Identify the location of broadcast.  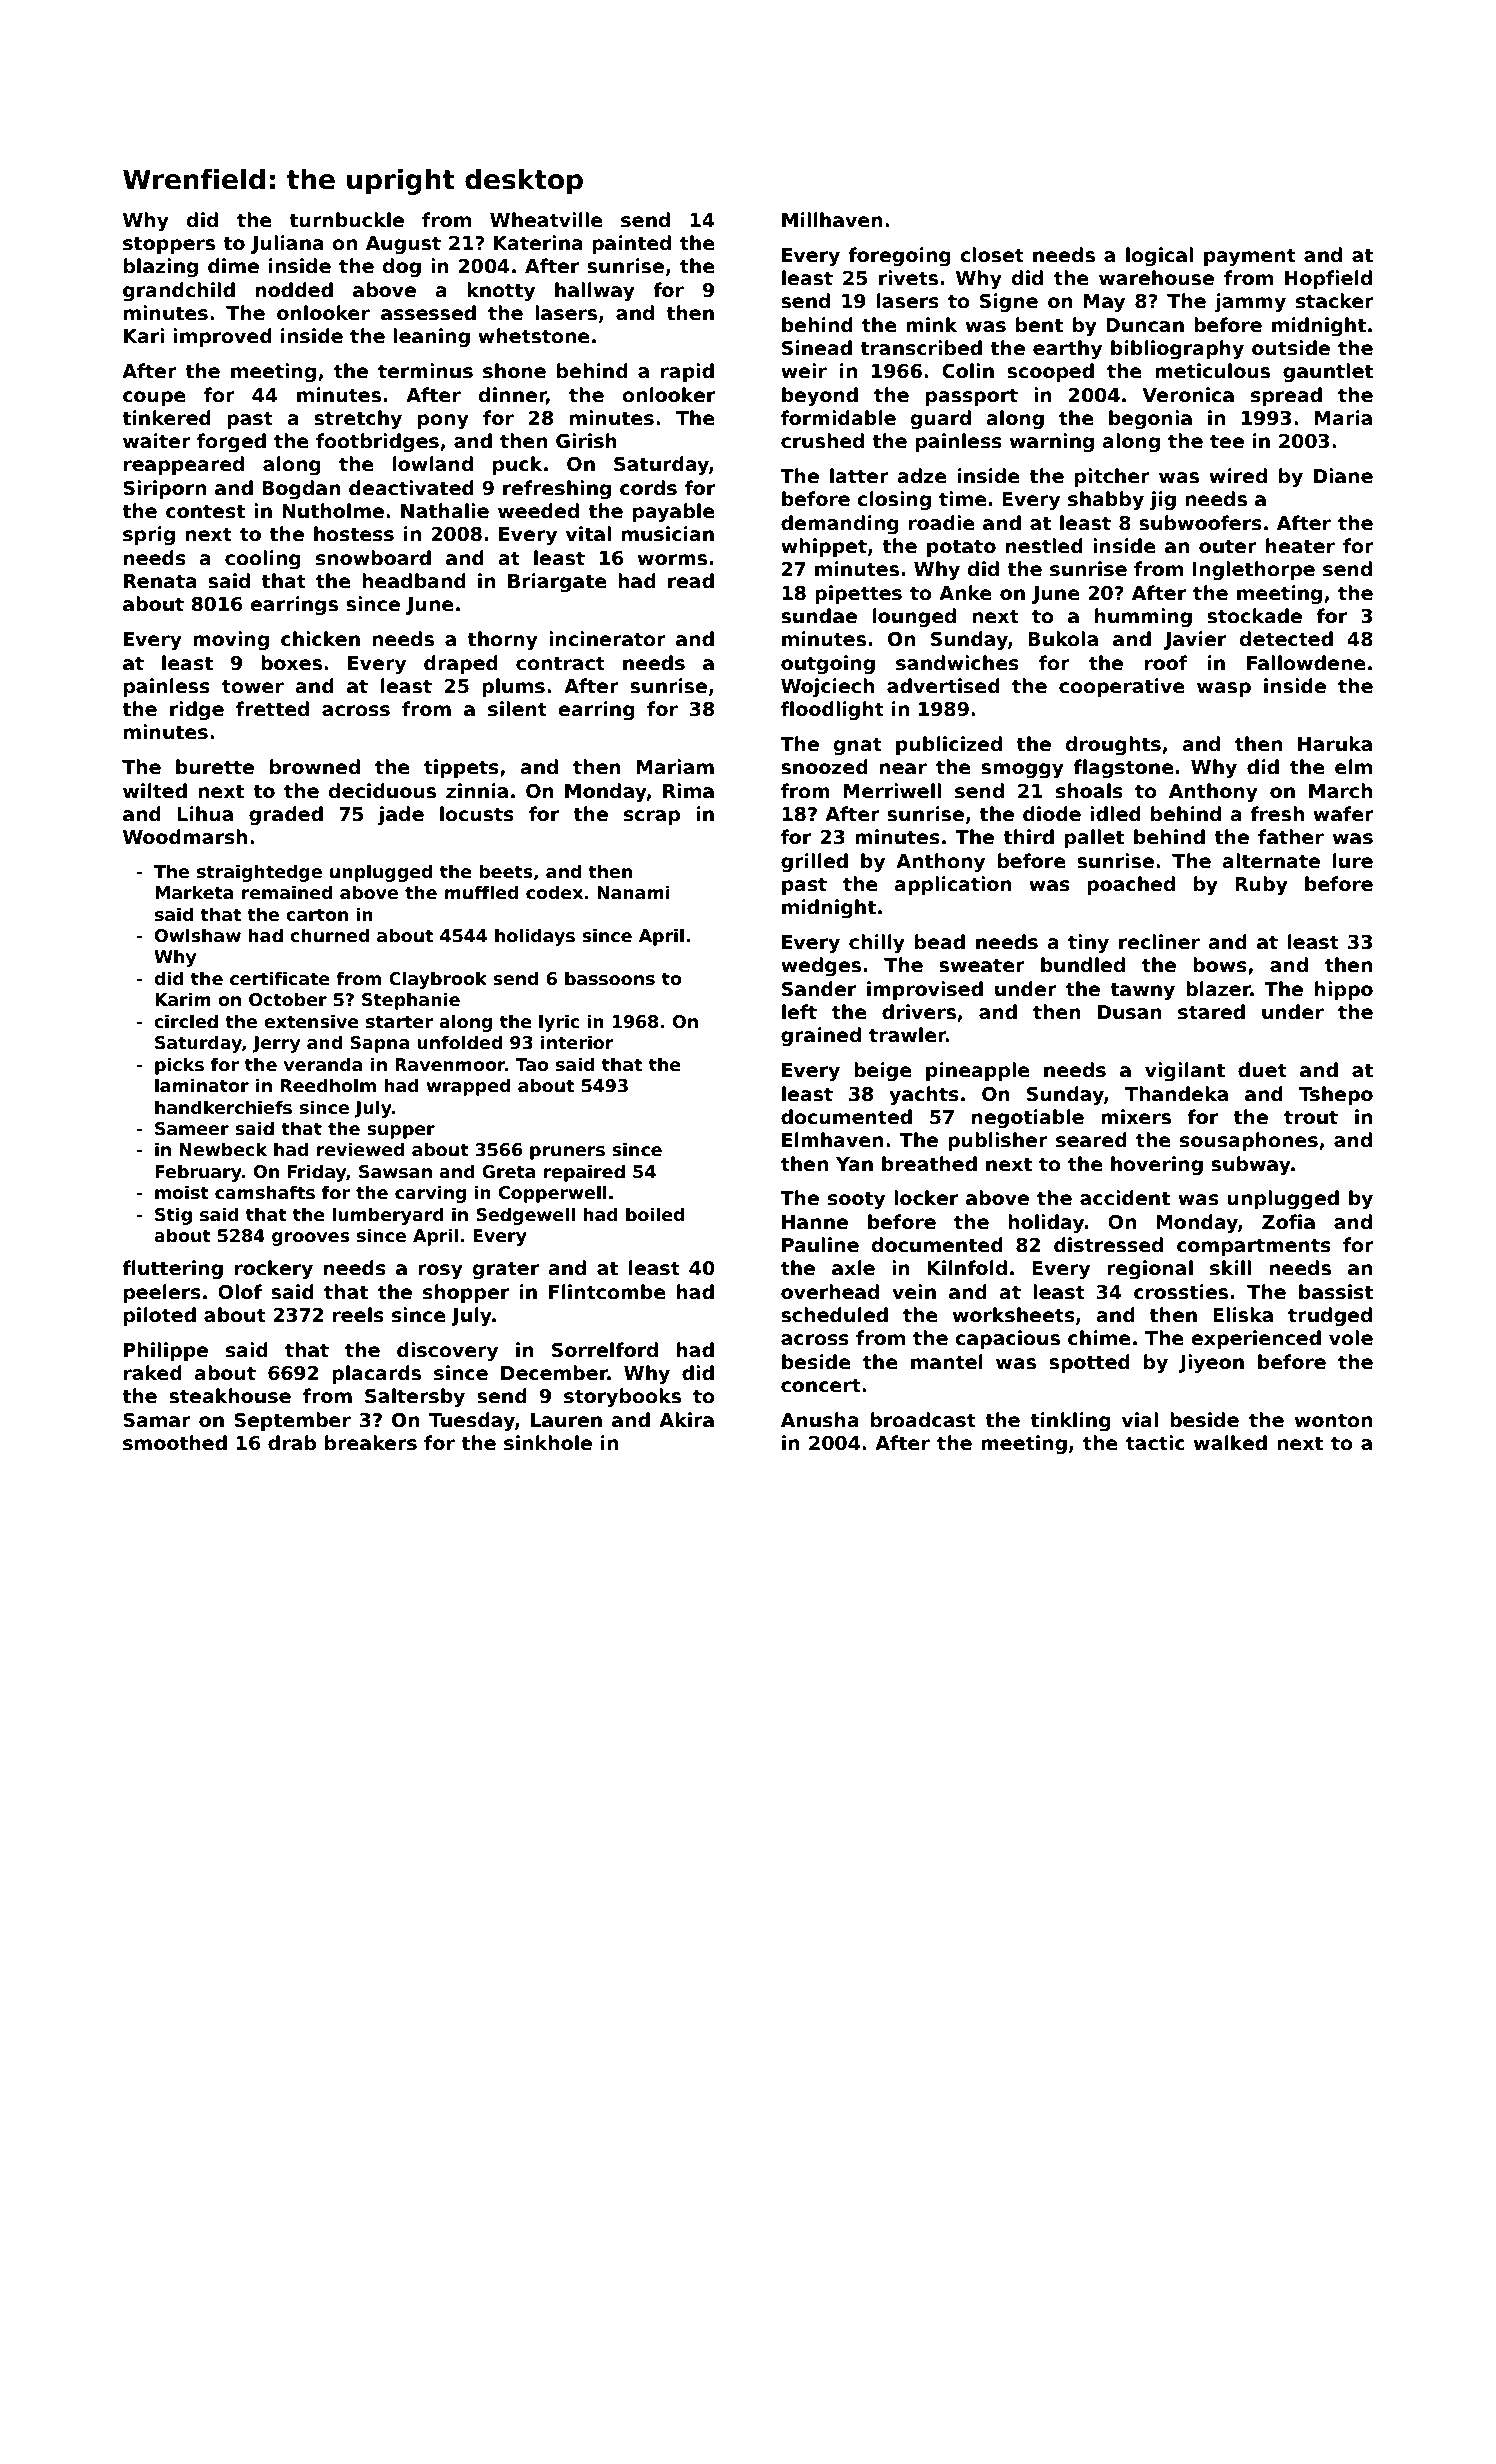
(923, 1420).
